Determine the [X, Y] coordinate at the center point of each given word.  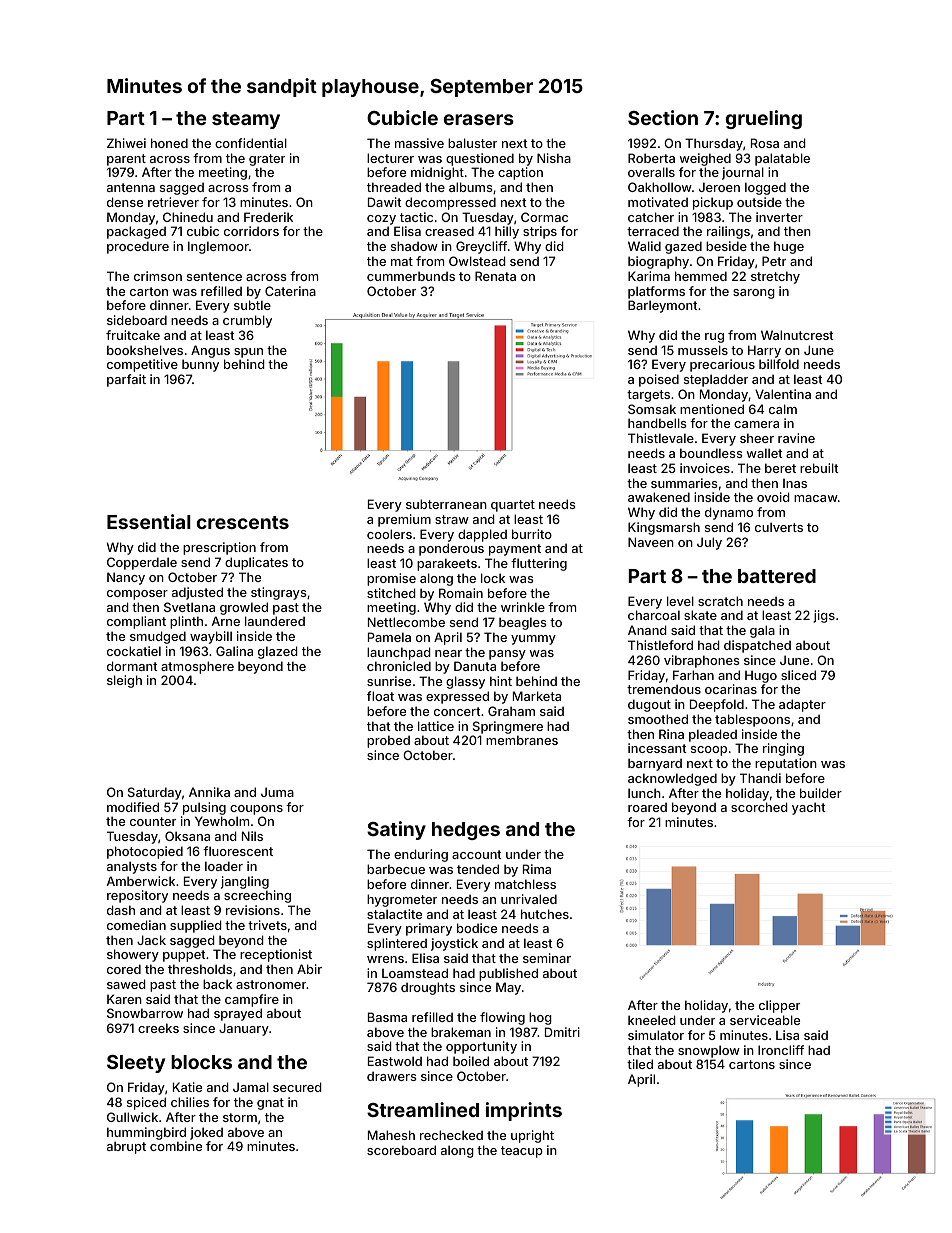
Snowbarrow [145, 1013]
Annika [209, 792]
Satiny [396, 830]
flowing [502, 1018]
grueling [764, 119]
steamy [246, 120]
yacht [809, 808]
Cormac [544, 217]
